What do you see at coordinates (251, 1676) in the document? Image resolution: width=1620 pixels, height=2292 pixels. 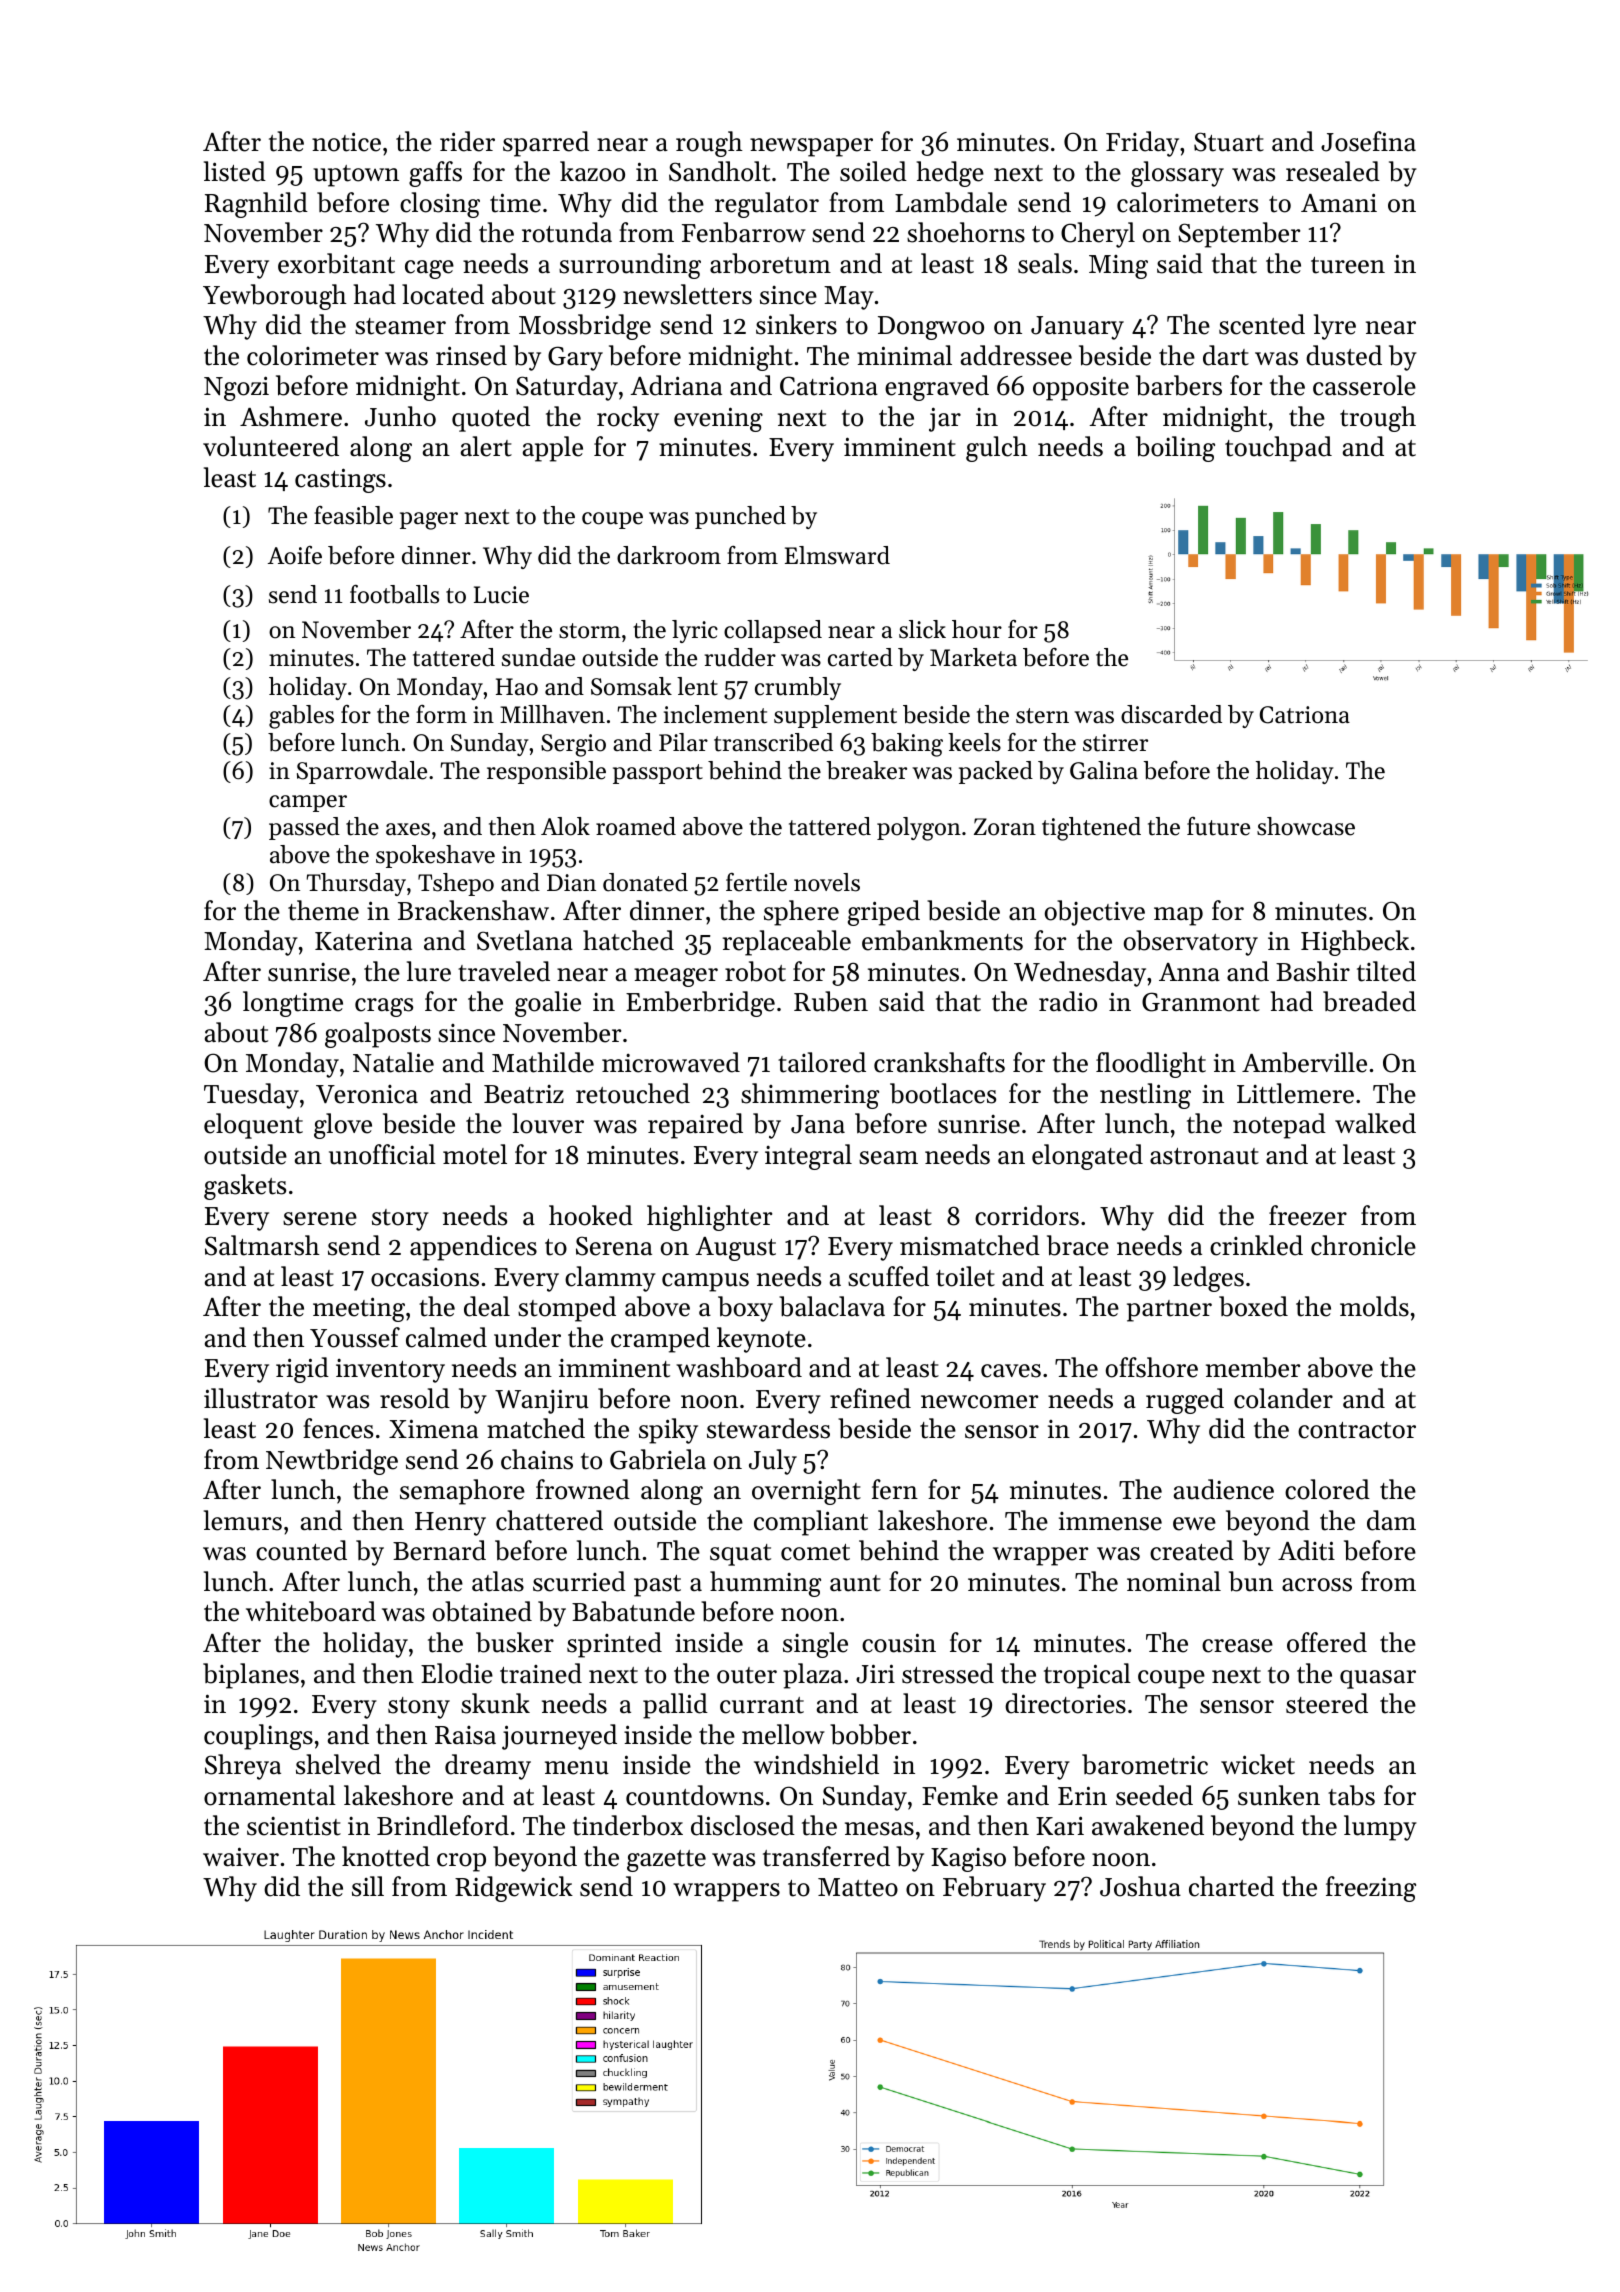 I see `biplanes` at bounding box center [251, 1676].
